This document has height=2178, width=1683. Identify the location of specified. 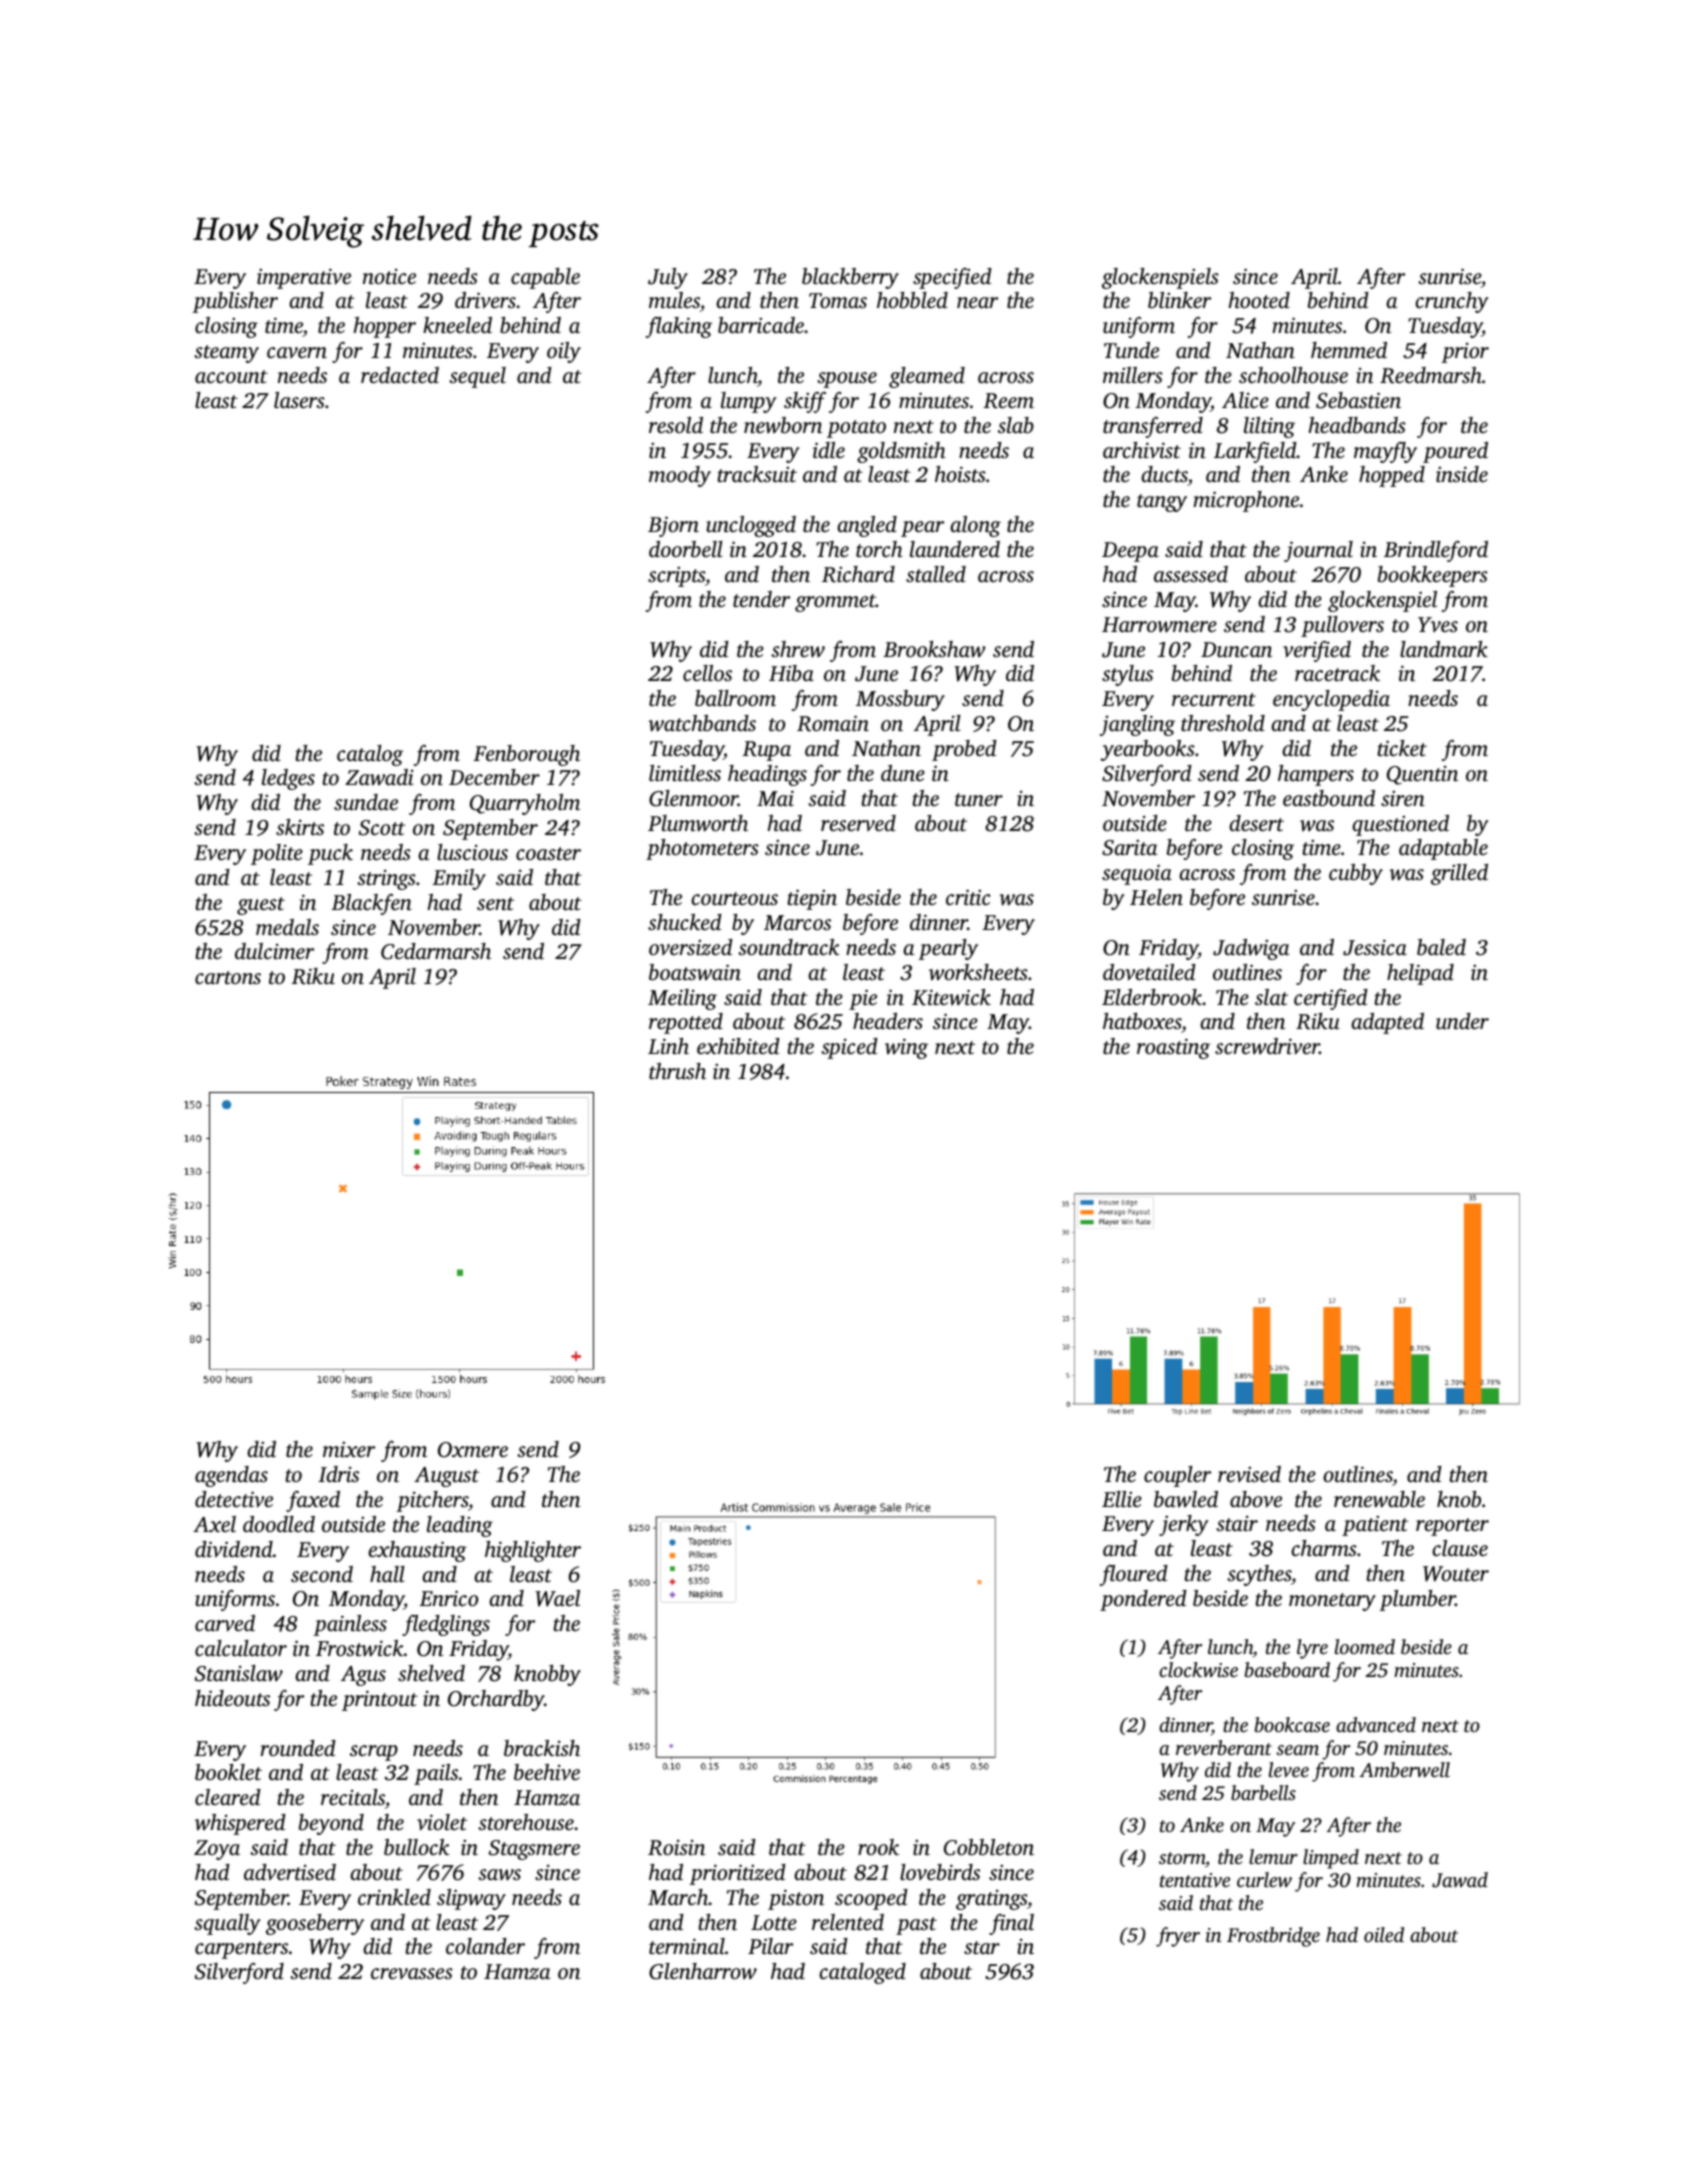
(952, 278).
